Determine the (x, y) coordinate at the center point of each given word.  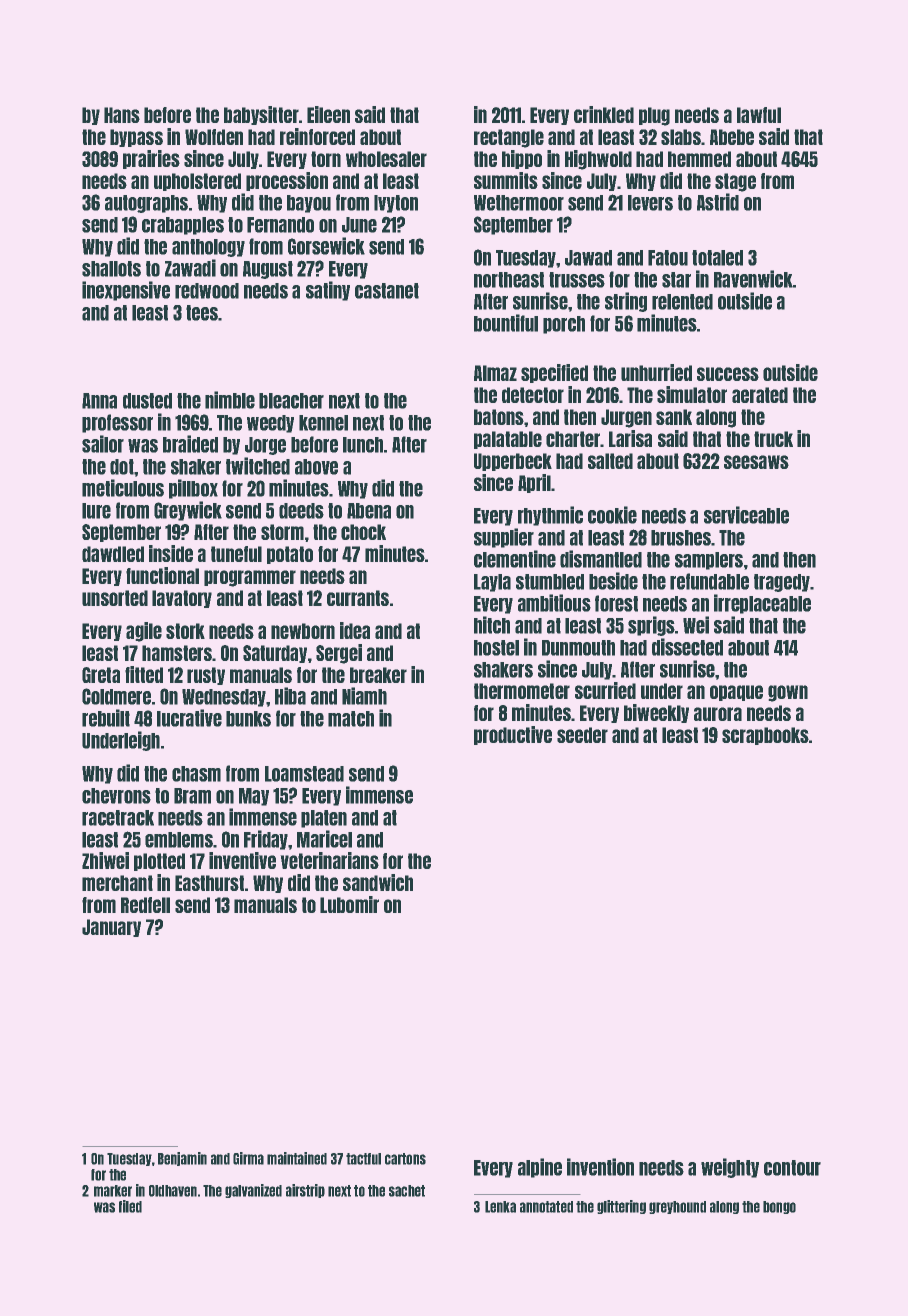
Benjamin (182, 1159)
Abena (369, 511)
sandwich (378, 882)
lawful (759, 115)
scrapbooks (765, 736)
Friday (266, 840)
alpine (540, 1168)
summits (506, 180)
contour (792, 1168)
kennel (323, 423)
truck (773, 439)
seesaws (756, 462)
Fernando (280, 225)
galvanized (253, 1191)
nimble (230, 400)
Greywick (188, 511)
